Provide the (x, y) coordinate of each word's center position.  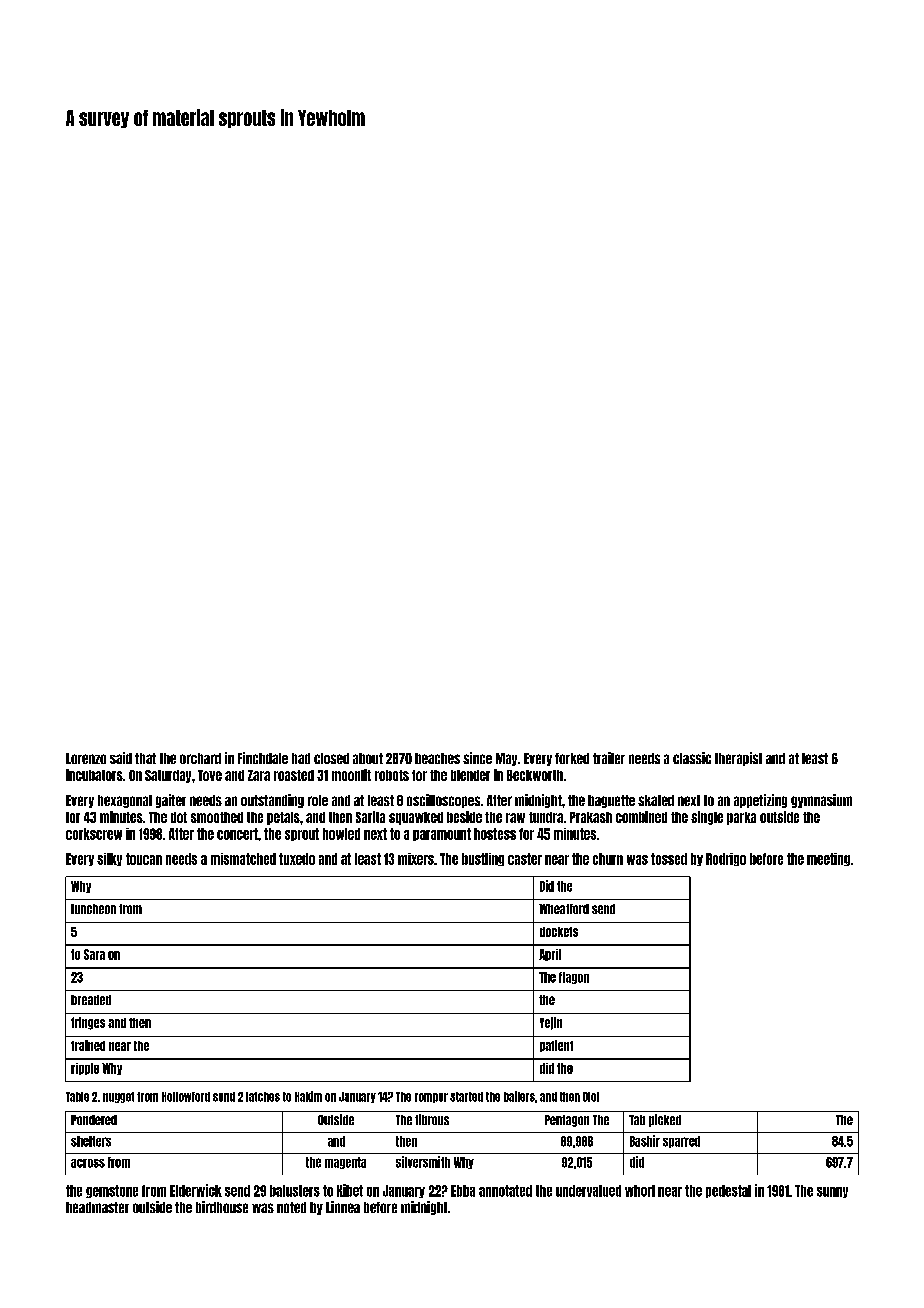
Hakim (308, 1096)
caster (525, 859)
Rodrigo (726, 859)
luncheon (93, 909)
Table (77, 1097)
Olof (591, 1097)
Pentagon (567, 1121)
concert (237, 834)
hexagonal (125, 801)
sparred (681, 1142)
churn (608, 859)
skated (656, 800)
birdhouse (222, 1207)
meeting (828, 859)
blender (470, 775)
